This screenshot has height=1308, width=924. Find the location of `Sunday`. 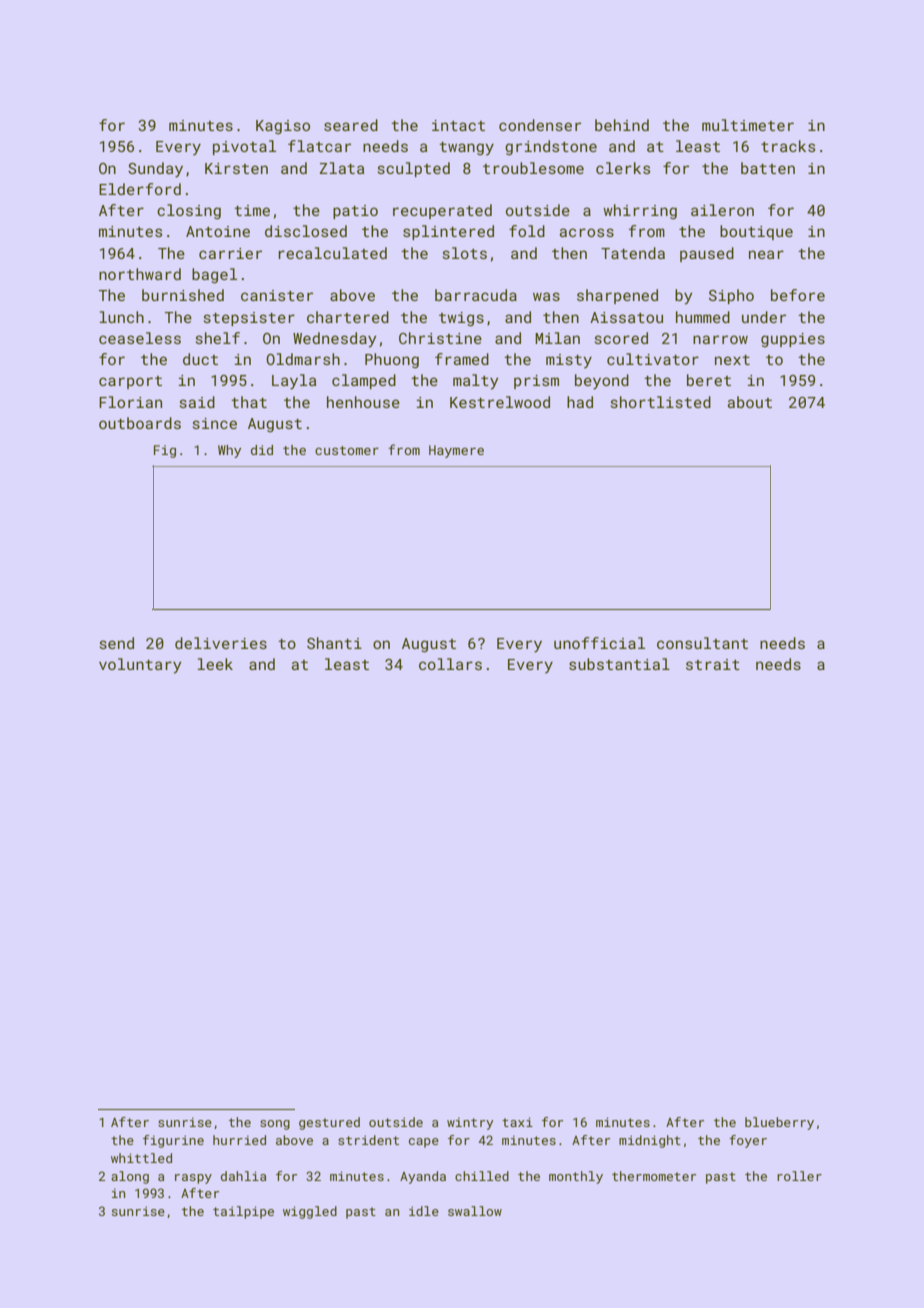

Sunday is located at coordinates (155, 170).
